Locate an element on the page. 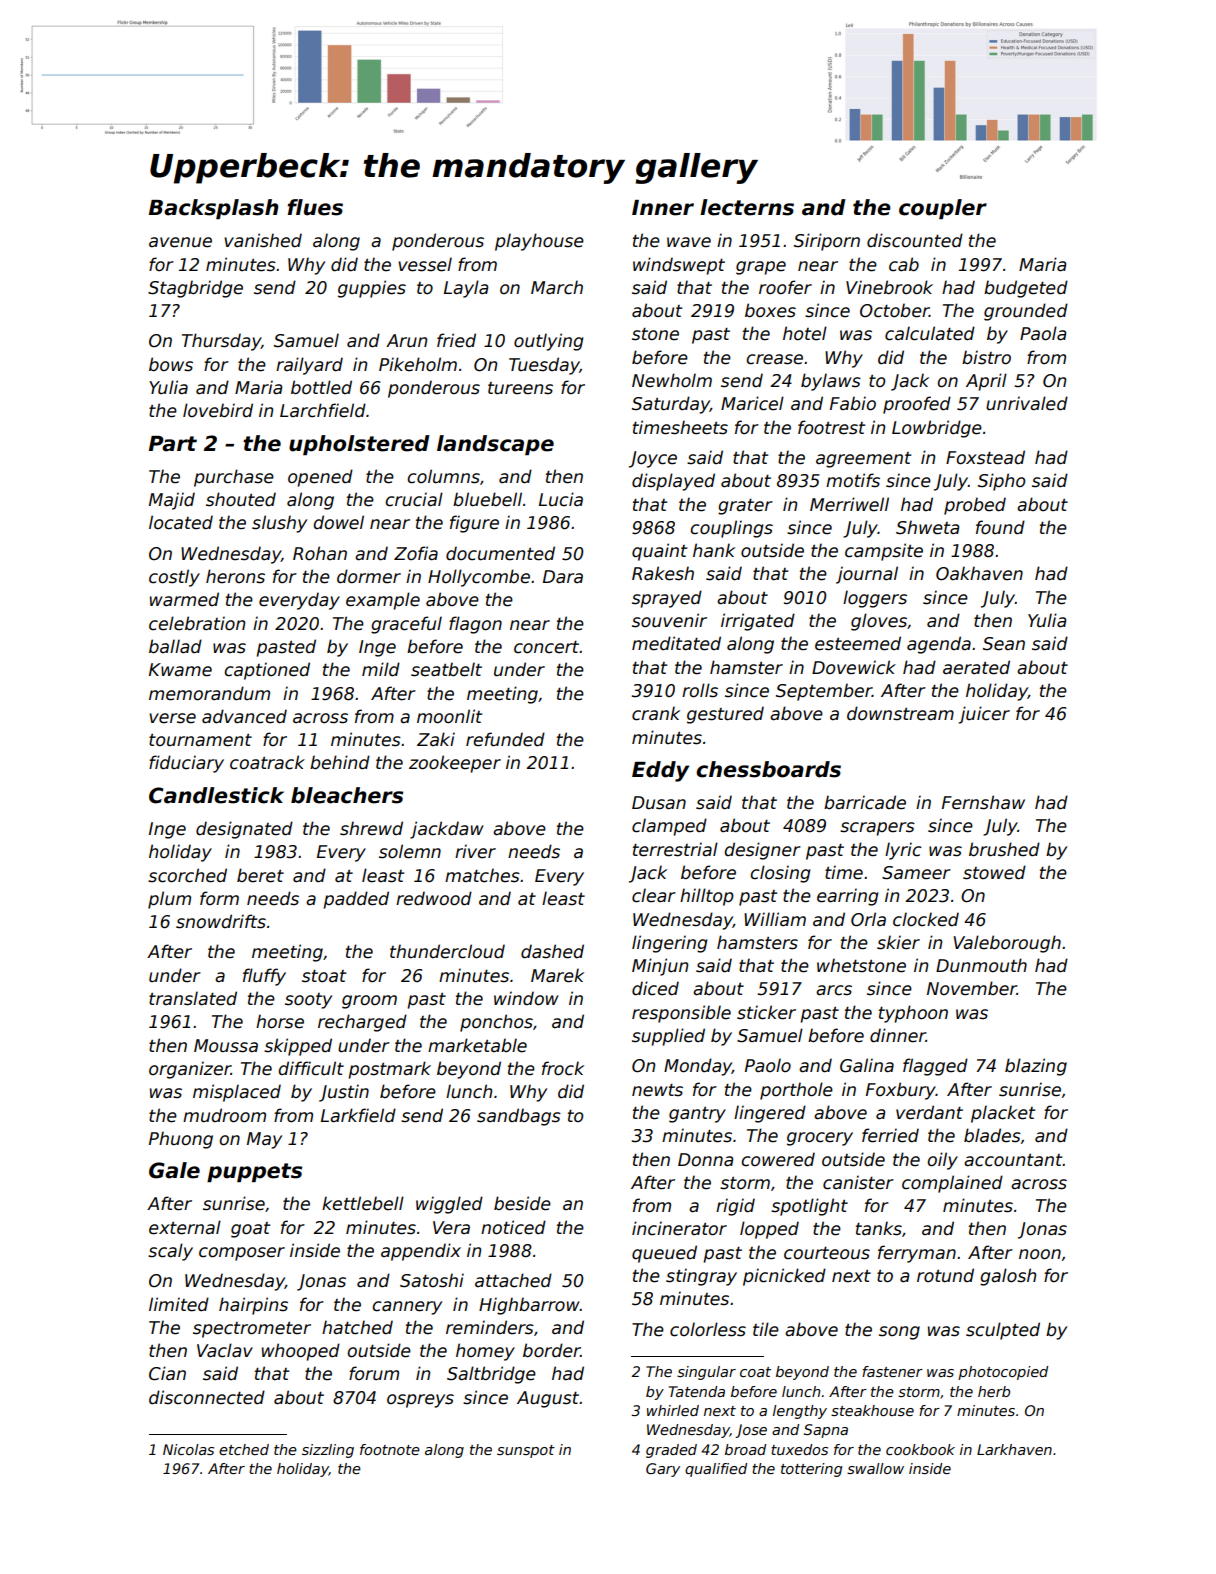 Image resolution: width=1216 pixels, height=1574 pixels. mild is located at coordinates (381, 669).
